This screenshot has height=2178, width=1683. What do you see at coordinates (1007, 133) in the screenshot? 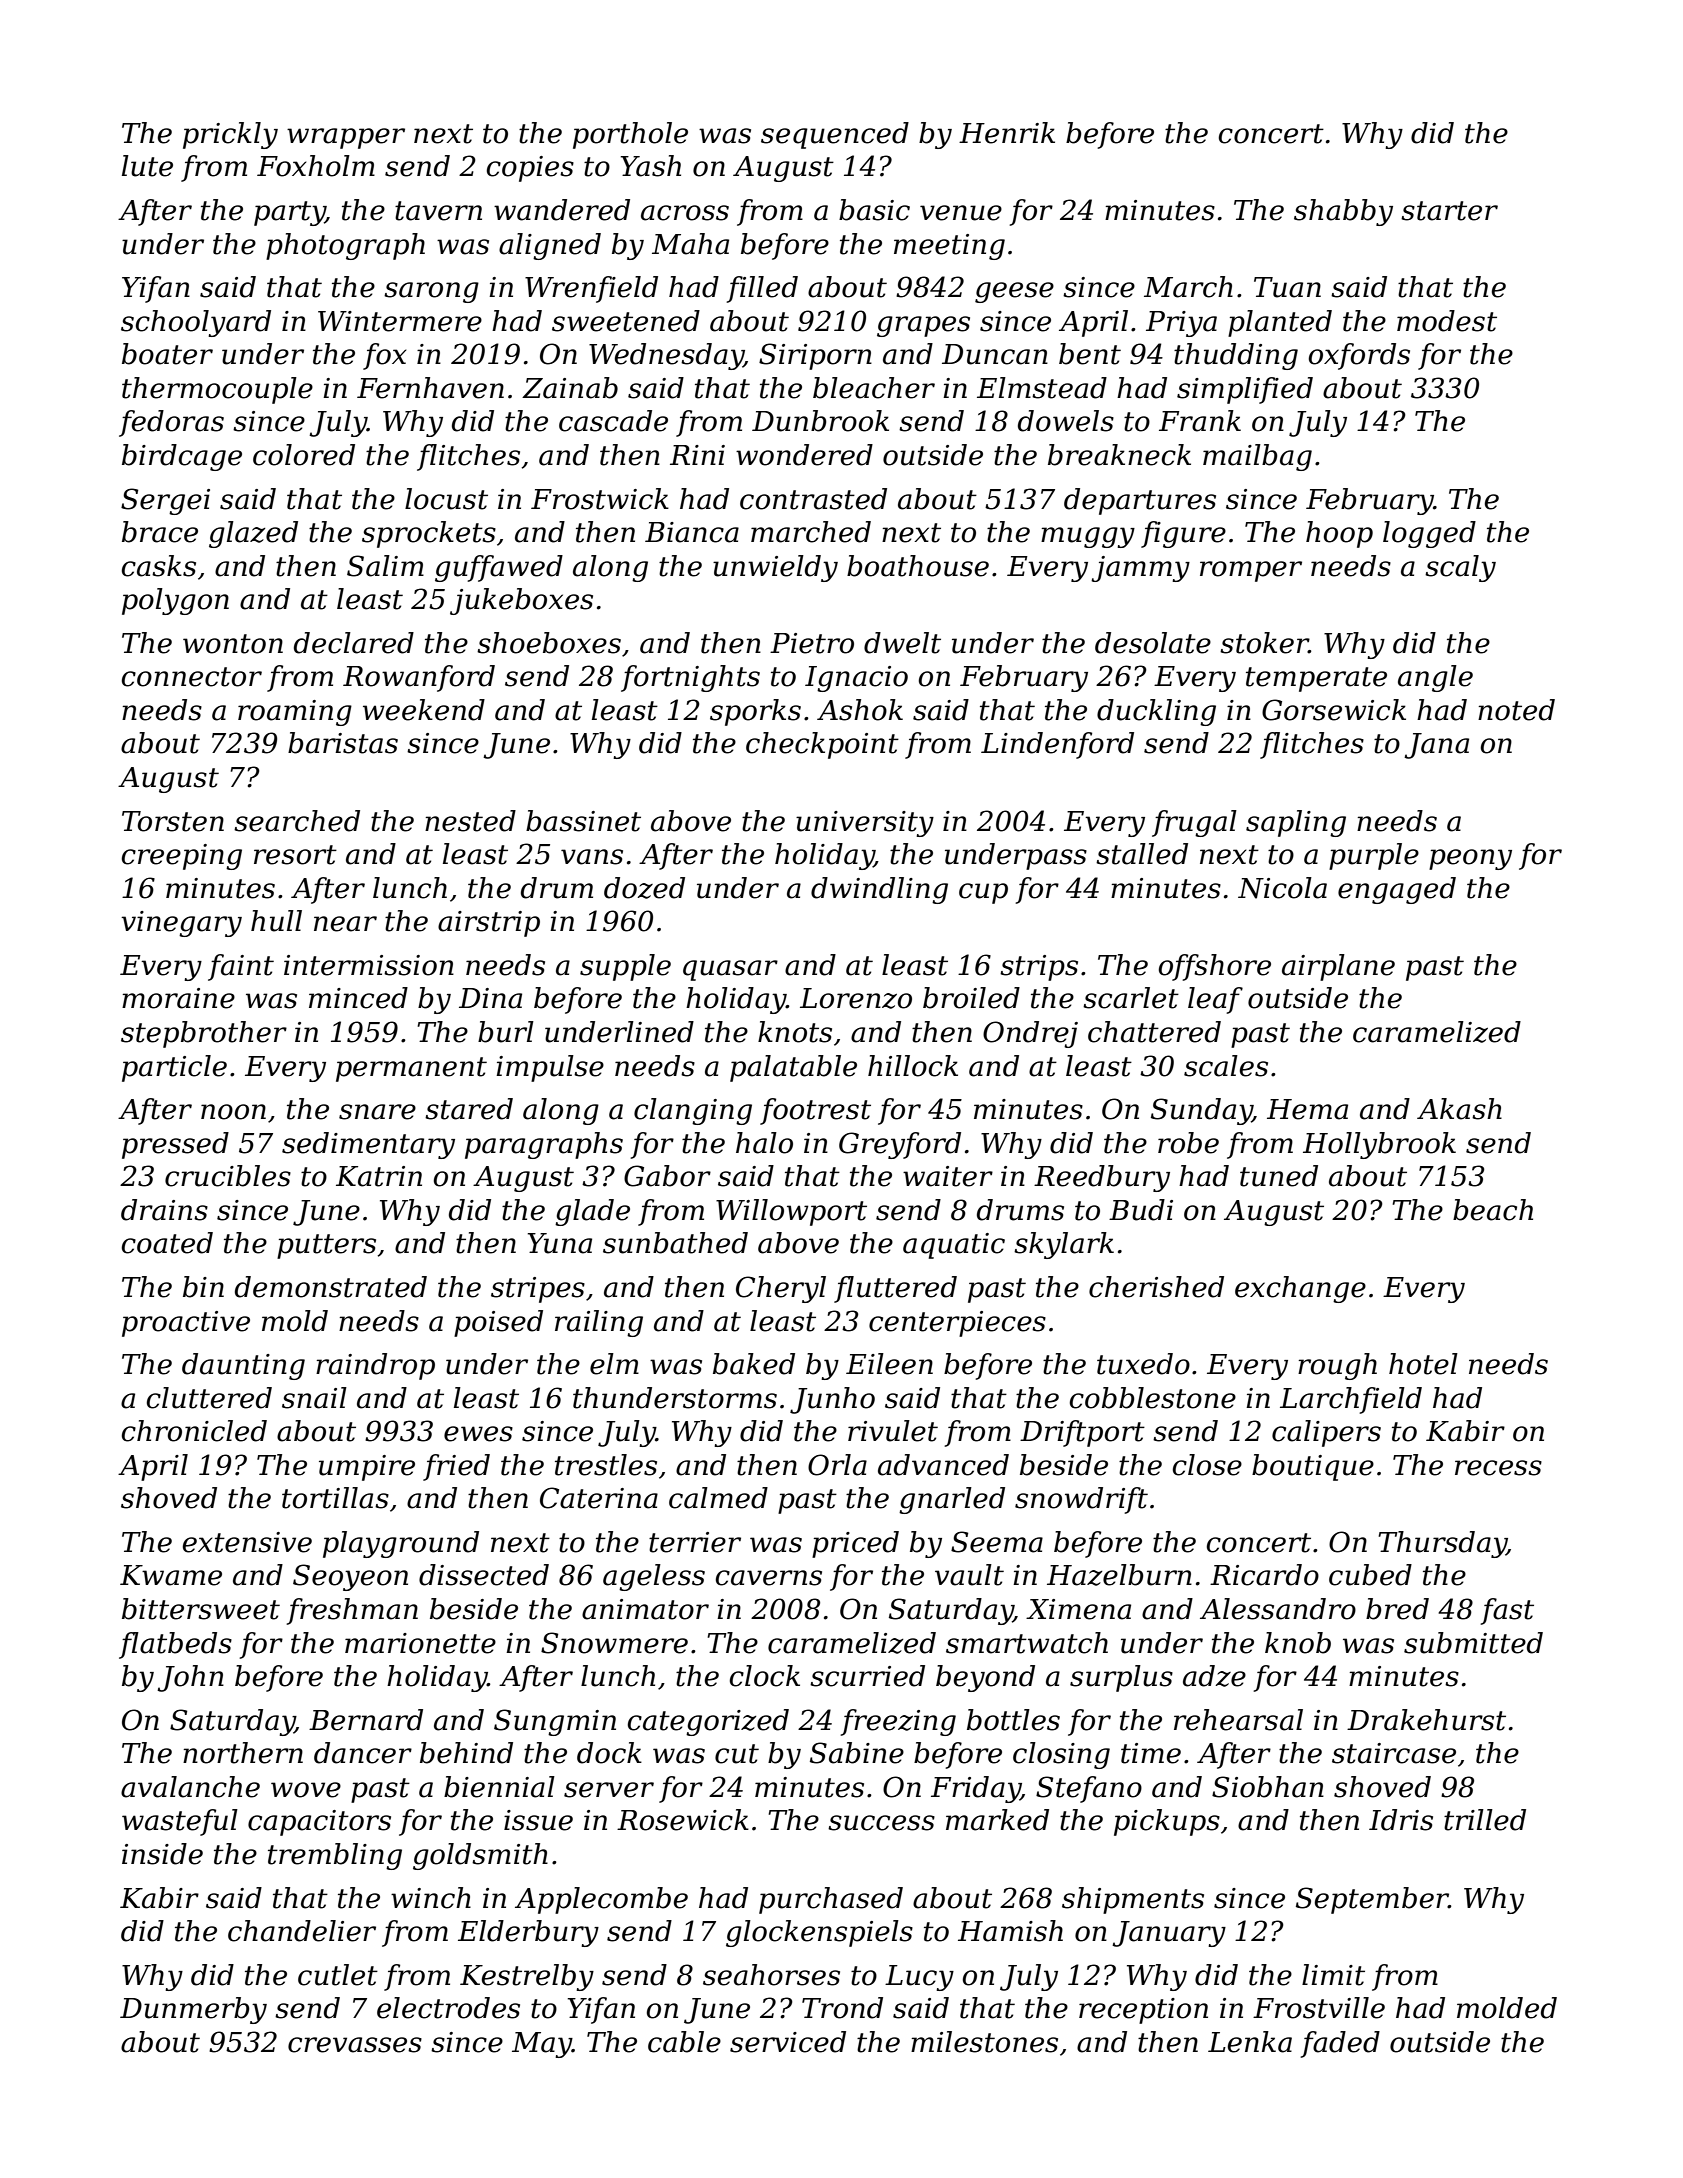
I see `Henrik` at bounding box center [1007, 133].
